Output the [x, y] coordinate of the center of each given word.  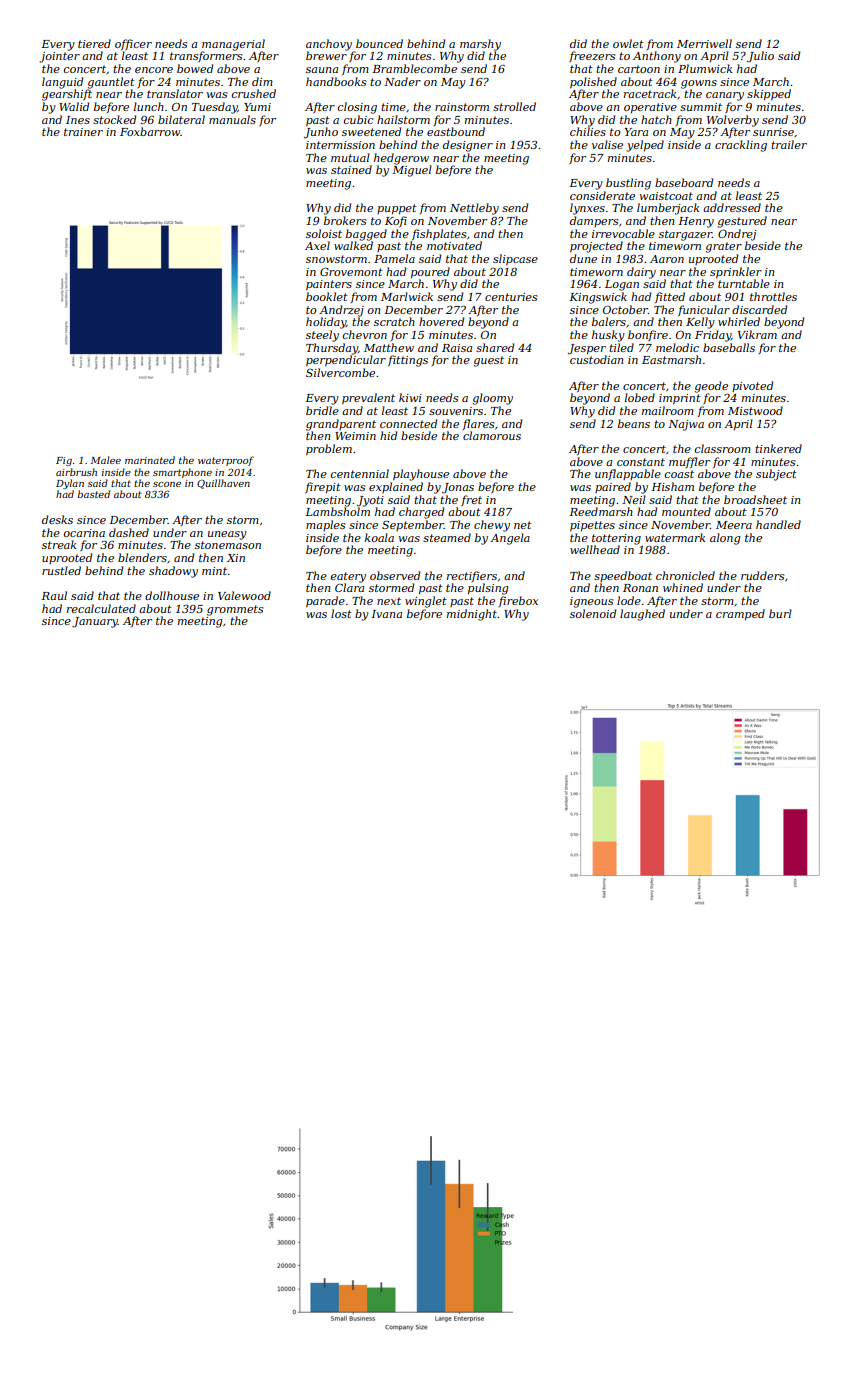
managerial [233, 45]
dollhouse [172, 595]
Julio [760, 57]
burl [780, 613]
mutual [350, 157]
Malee [106, 460]
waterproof [226, 461]
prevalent [368, 398]
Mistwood [755, 410]
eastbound [456, 131]
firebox [518, 601]
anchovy [329, 45]
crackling [741, 146]
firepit [323, 487]
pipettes [592, 526]
